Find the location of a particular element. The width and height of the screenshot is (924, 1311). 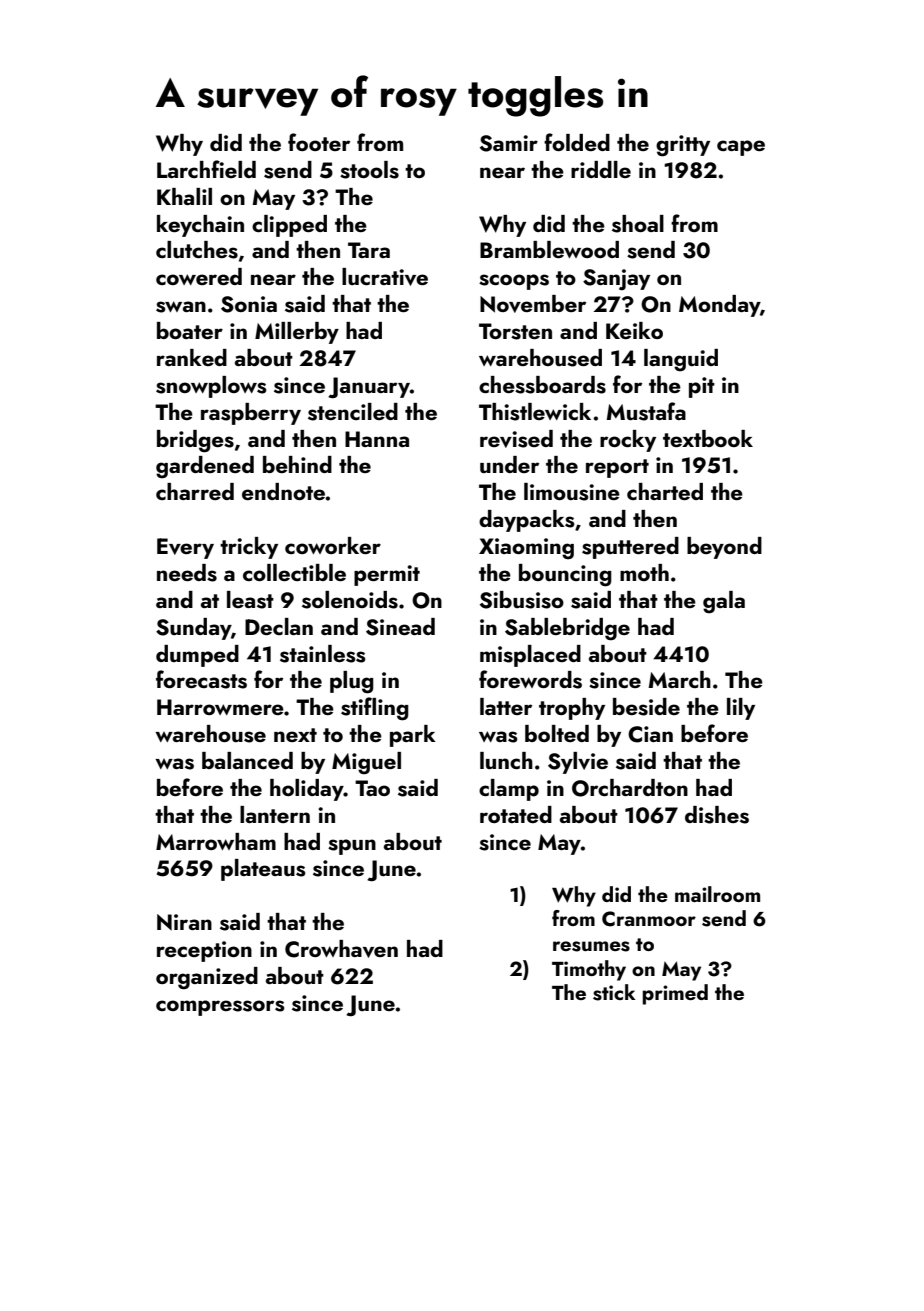

lantern is located at coordinates (275, 814).
